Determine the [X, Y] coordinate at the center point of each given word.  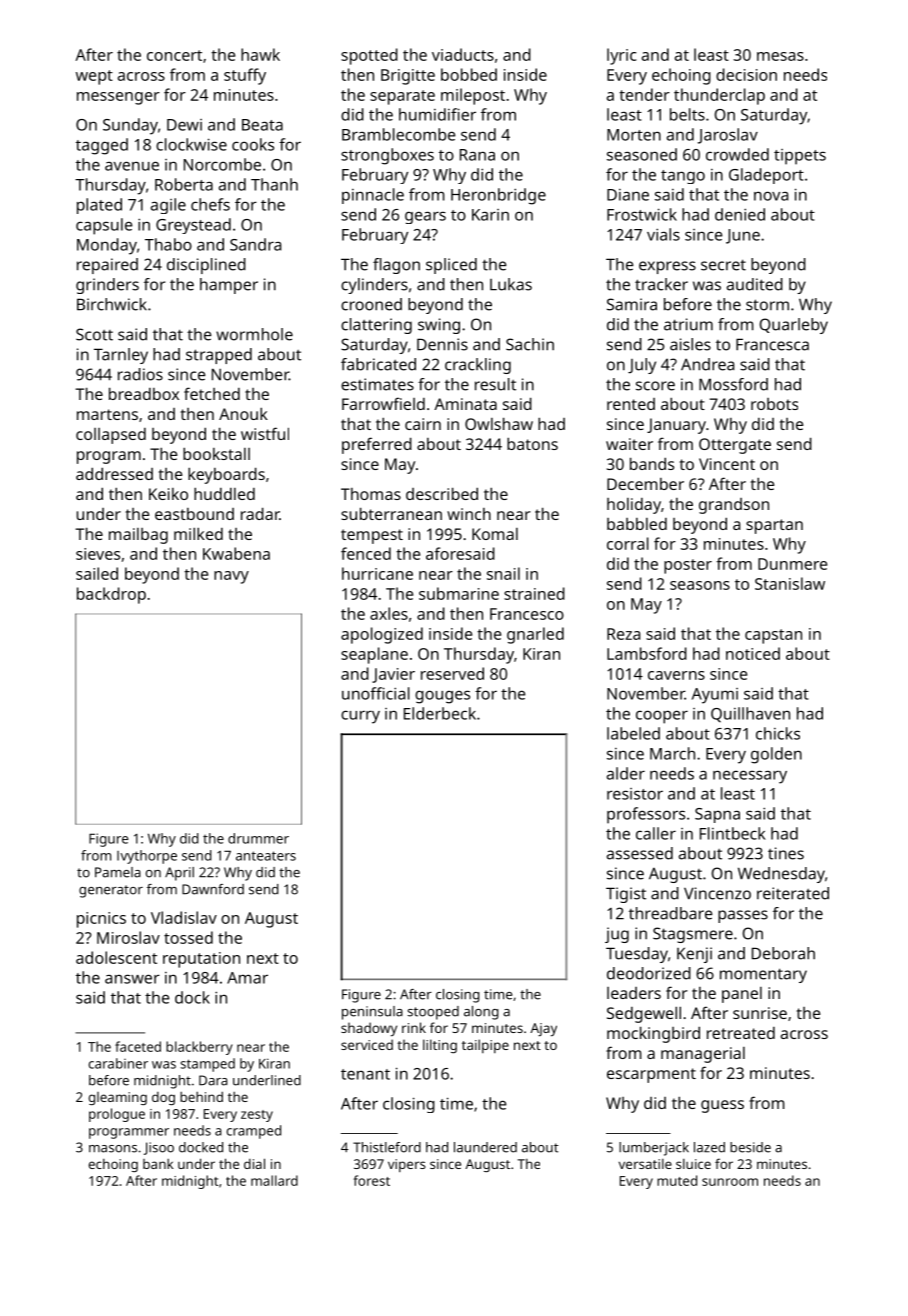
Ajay [543, 1030]
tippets [800, 157]
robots [774, 404]
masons [113, 1149]
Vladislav [184, 917]
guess [722, 1106]
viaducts [463, 54]
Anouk [243, 413]
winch [469, 514]
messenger [118, 98]
